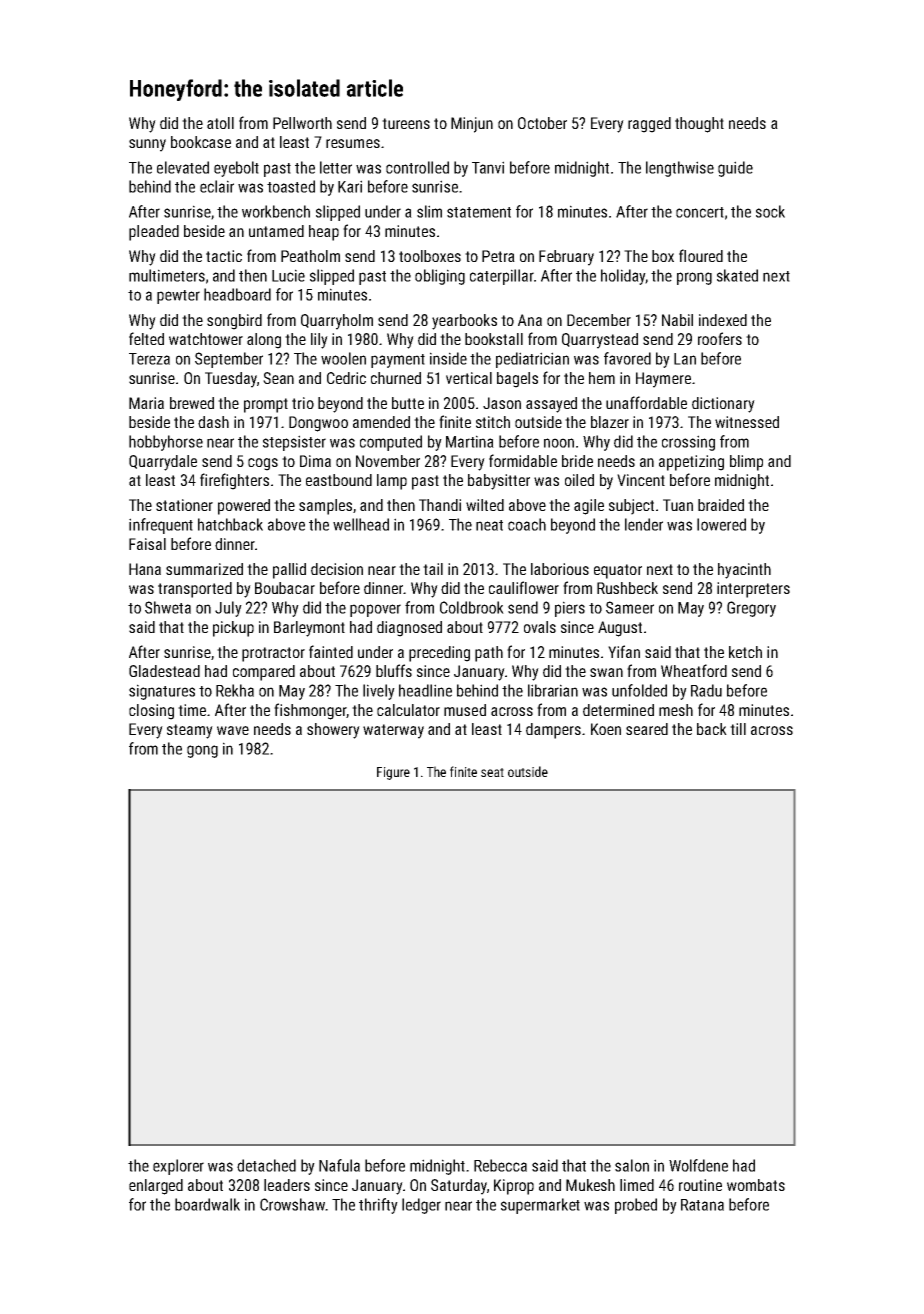 This image has height=1314, width=924. I want to click on Figure, so click(393, 773).
